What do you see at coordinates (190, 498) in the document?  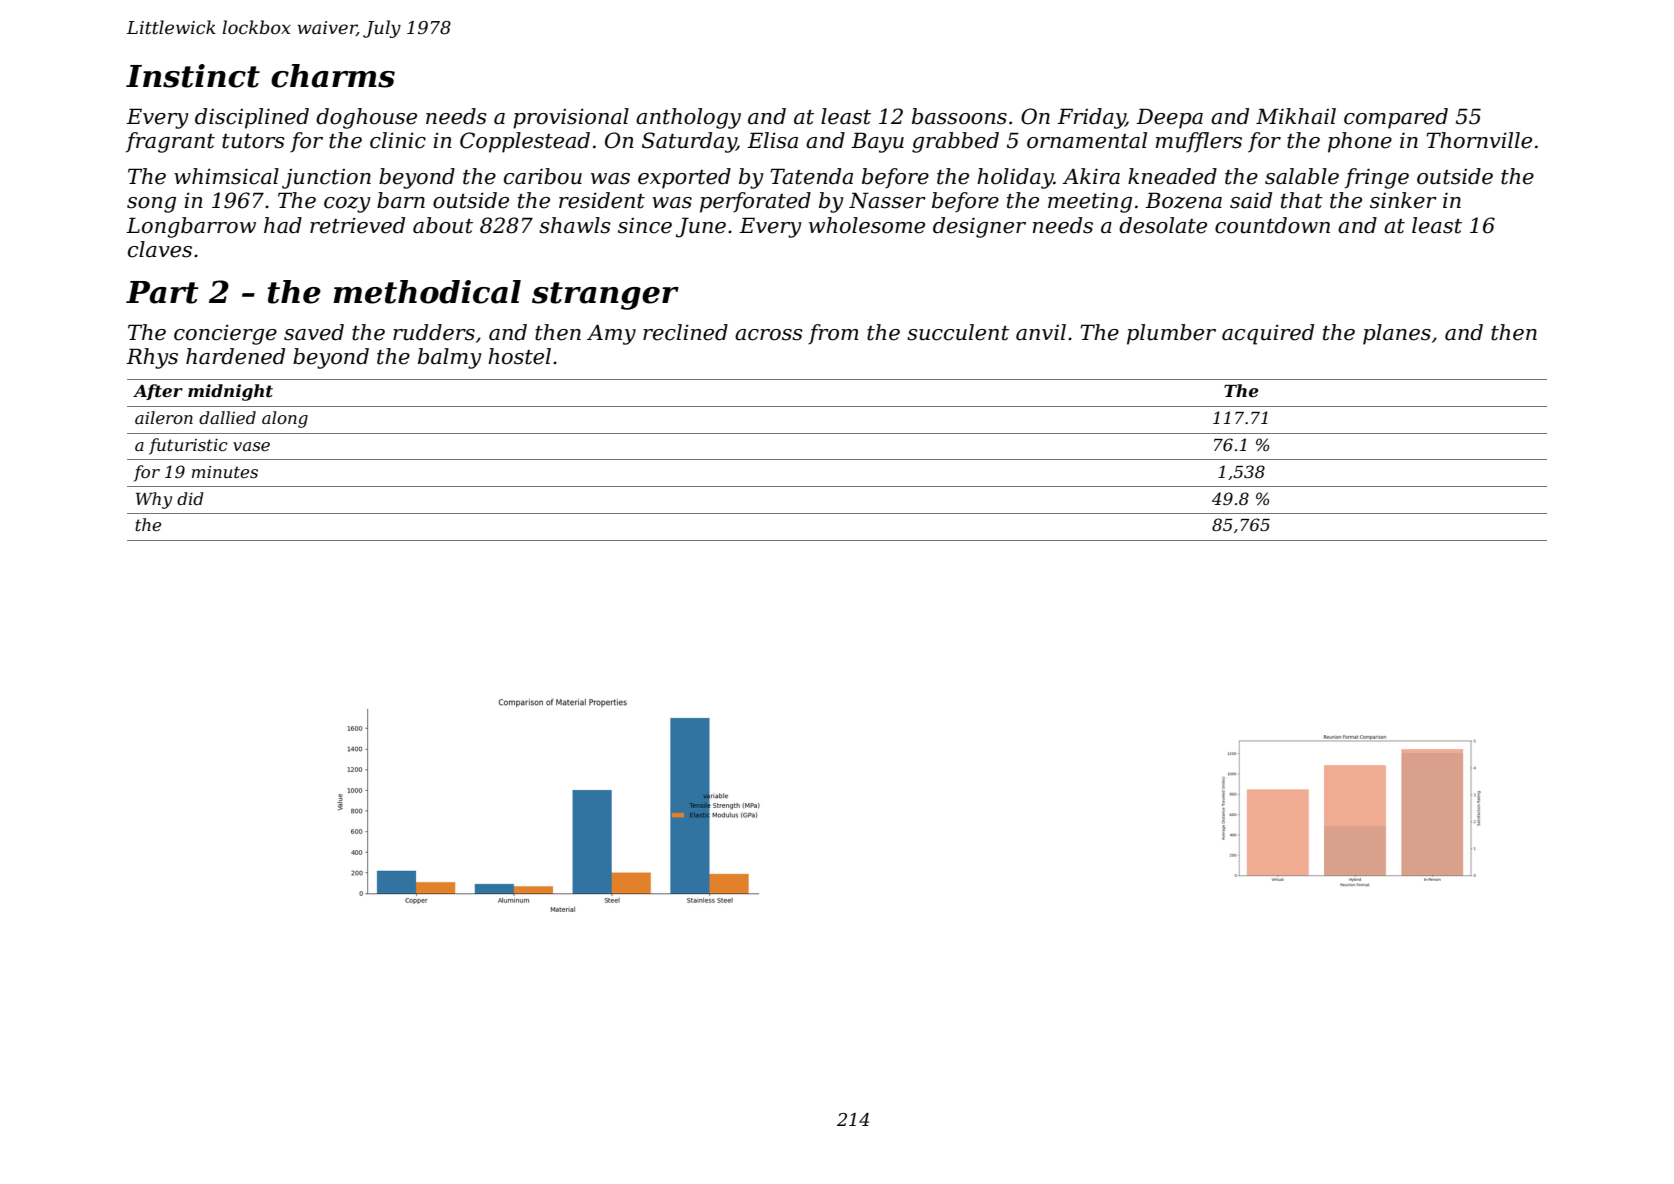 I see `did` at bounding box center [190, 498].
